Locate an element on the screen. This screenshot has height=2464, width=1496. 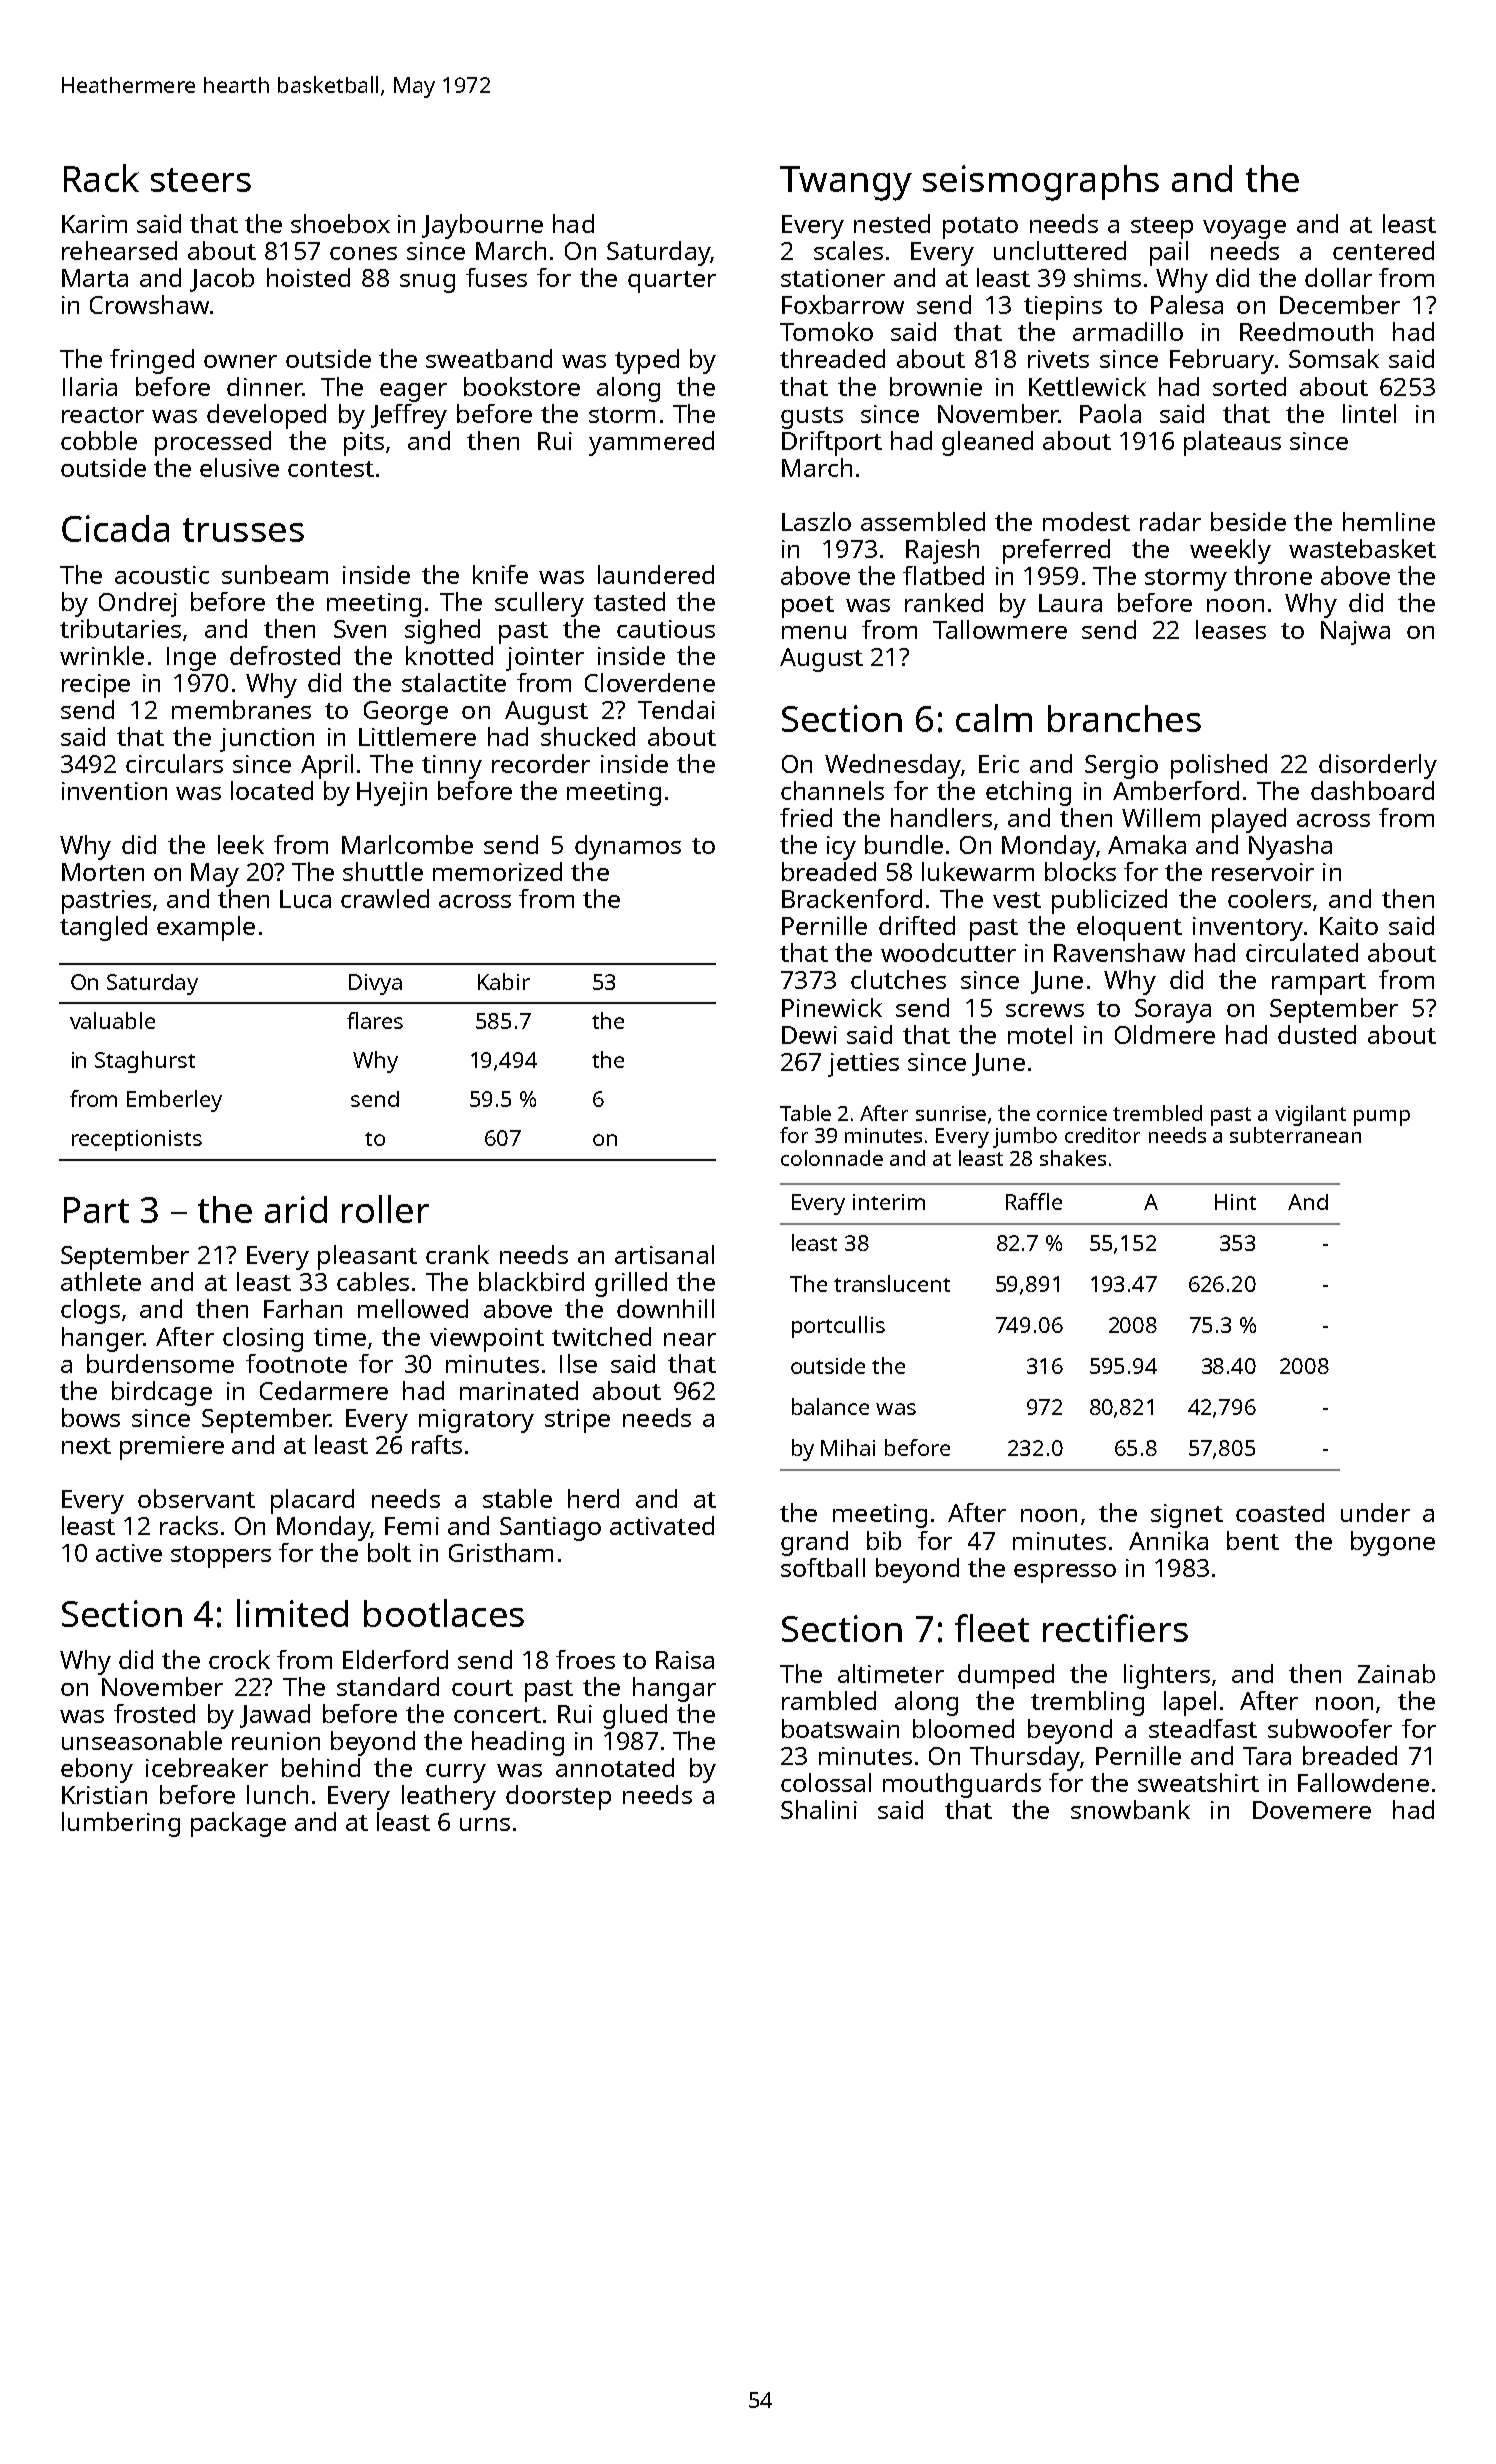
branches is located at coordinates (1124, 718).
